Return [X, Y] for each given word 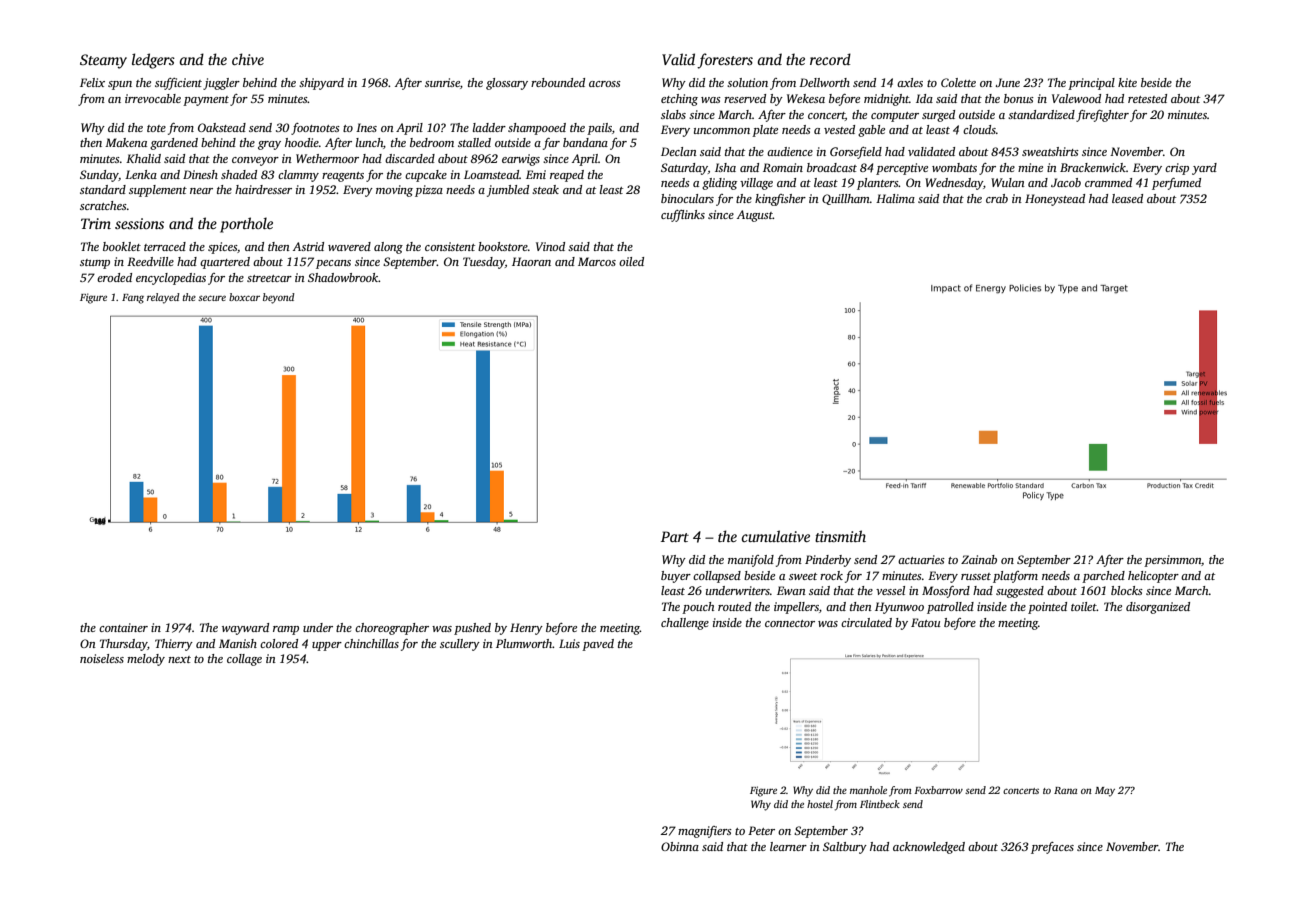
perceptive [902, 169]
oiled [631, 261]
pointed [1047, 608]
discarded [410, 158]
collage [244, 660]
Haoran [531, 261]
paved [598, 645]
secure [212, 298]
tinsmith [840, 536]
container [123, 627]
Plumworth [524, 643]
